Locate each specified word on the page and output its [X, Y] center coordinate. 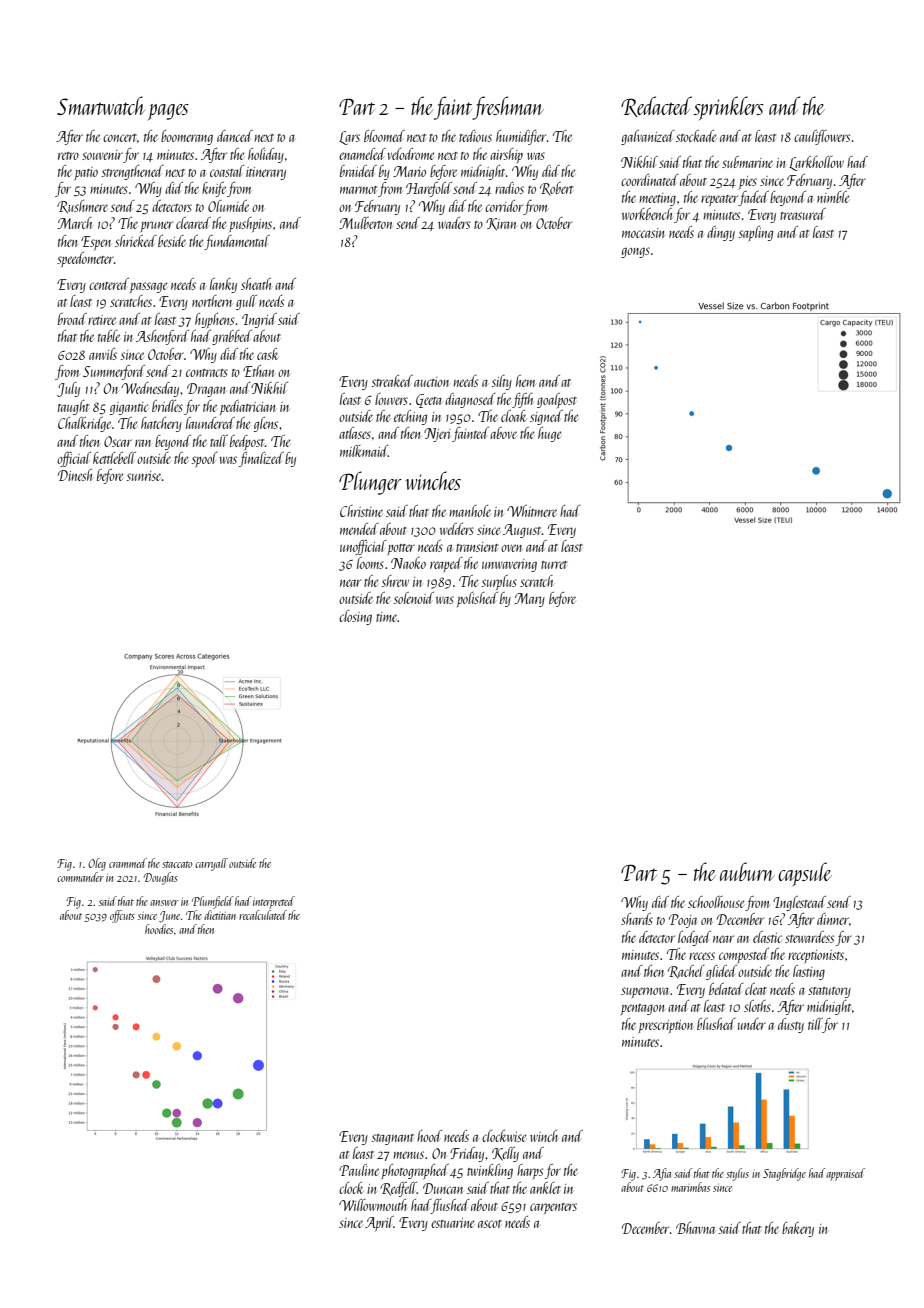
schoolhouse [716, 902]
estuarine [452, 1223]
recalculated [263, 915]
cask [268, 354]
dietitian [220, 915]
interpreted [274, 902]
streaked [392, 381]
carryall [211, 864]
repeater [720, 200]
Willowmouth [373, 1205]
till [815, 1024]
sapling [755, 233]
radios [509, 188]
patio [86, 173]
